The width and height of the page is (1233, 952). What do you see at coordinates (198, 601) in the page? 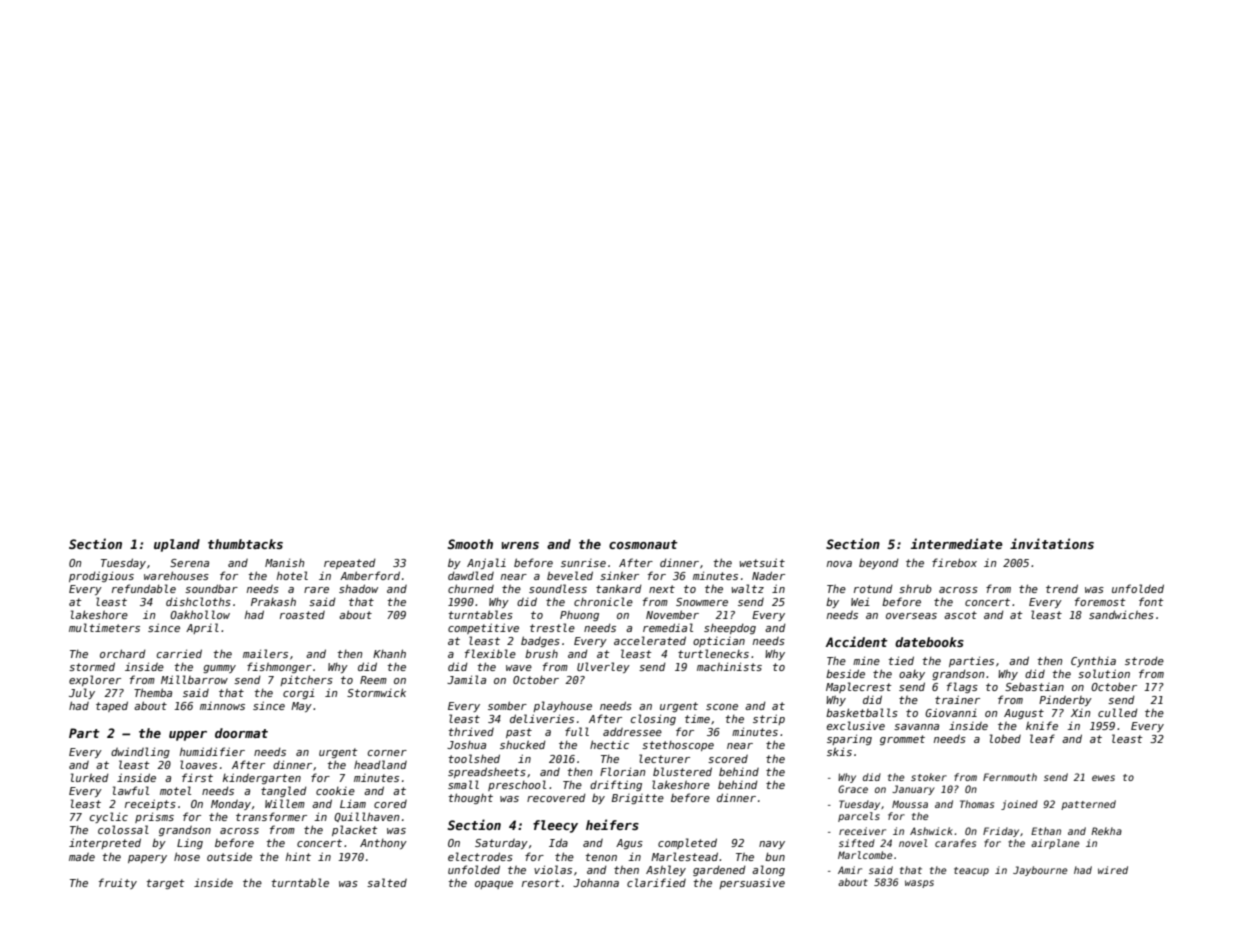
I see `dishcloths` at bounding box center [198, 601].
